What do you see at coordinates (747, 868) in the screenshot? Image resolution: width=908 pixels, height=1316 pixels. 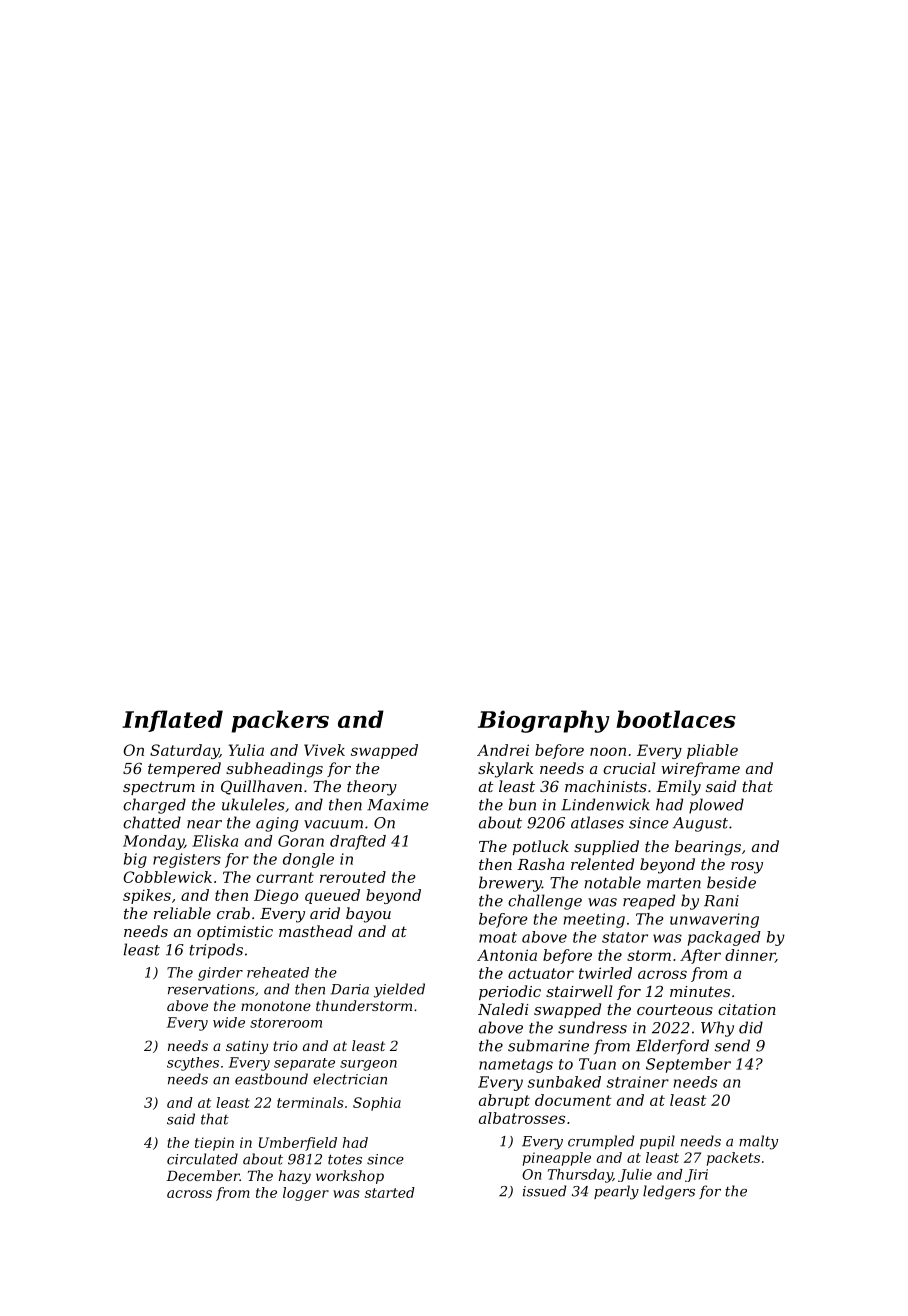 I see `rosy` at bounding box center [747, 868].
